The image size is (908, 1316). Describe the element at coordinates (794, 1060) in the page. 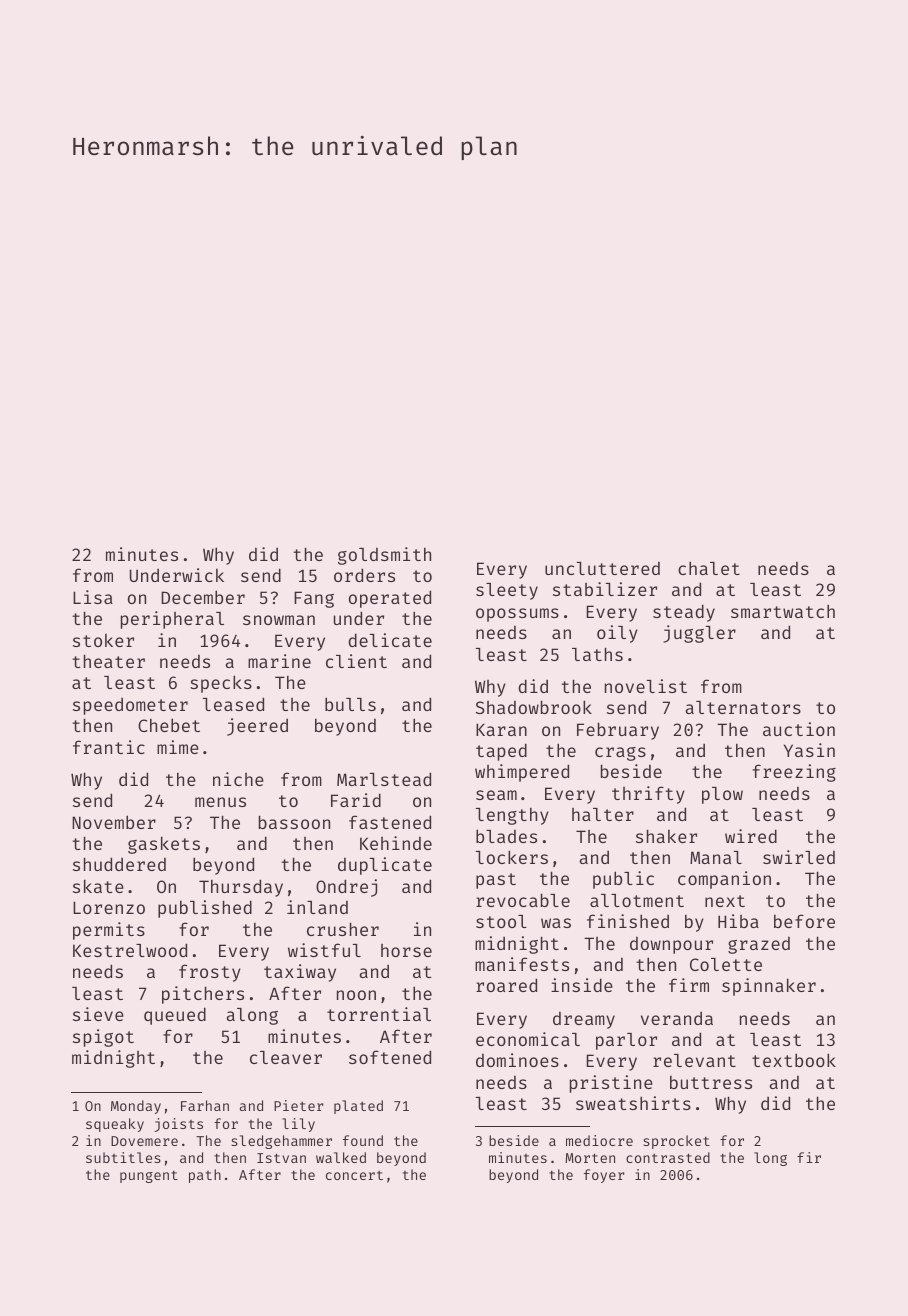

I see `textbook` at that location.
